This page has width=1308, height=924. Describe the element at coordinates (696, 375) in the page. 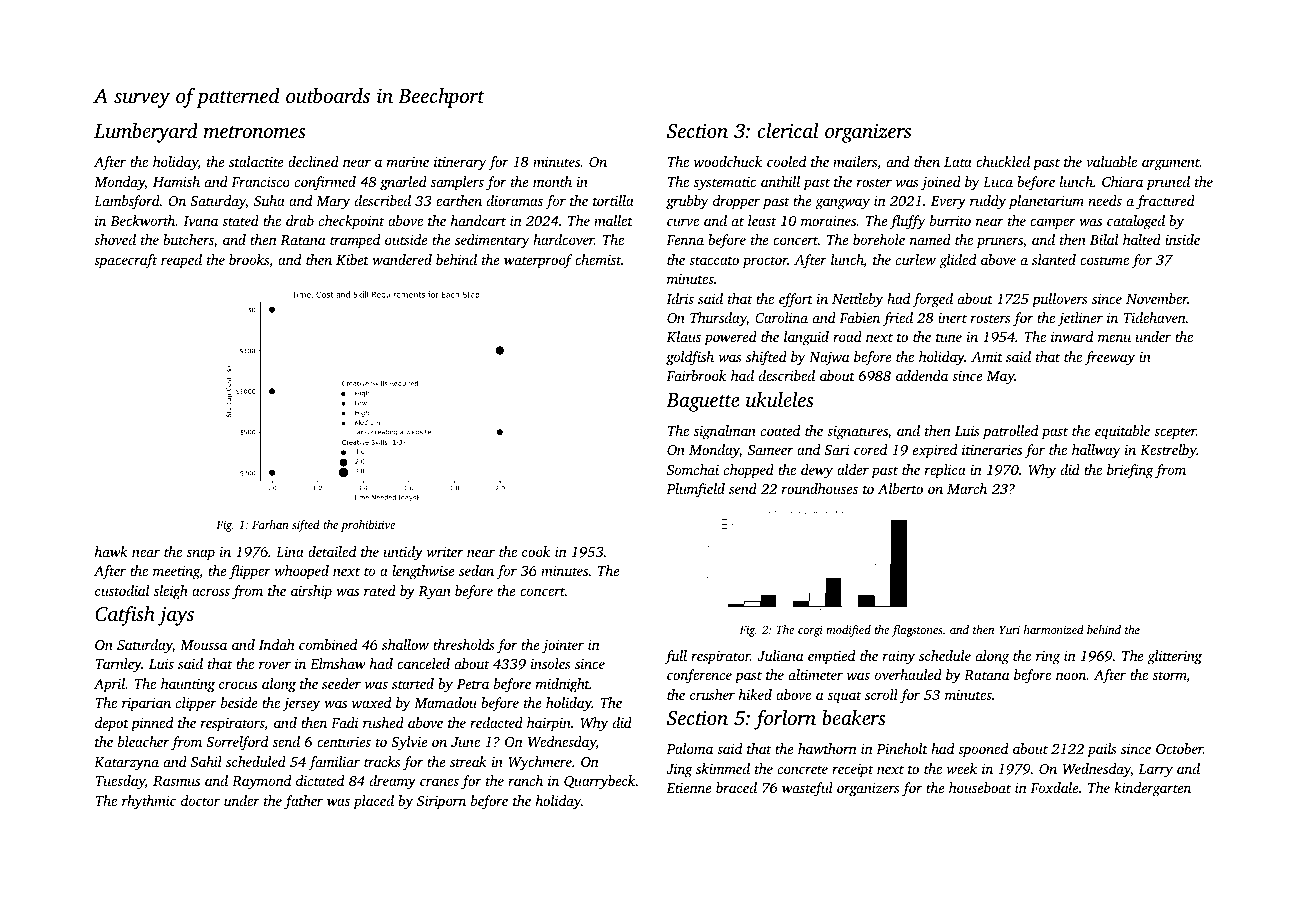

I see `Fairbrook` at that location.
